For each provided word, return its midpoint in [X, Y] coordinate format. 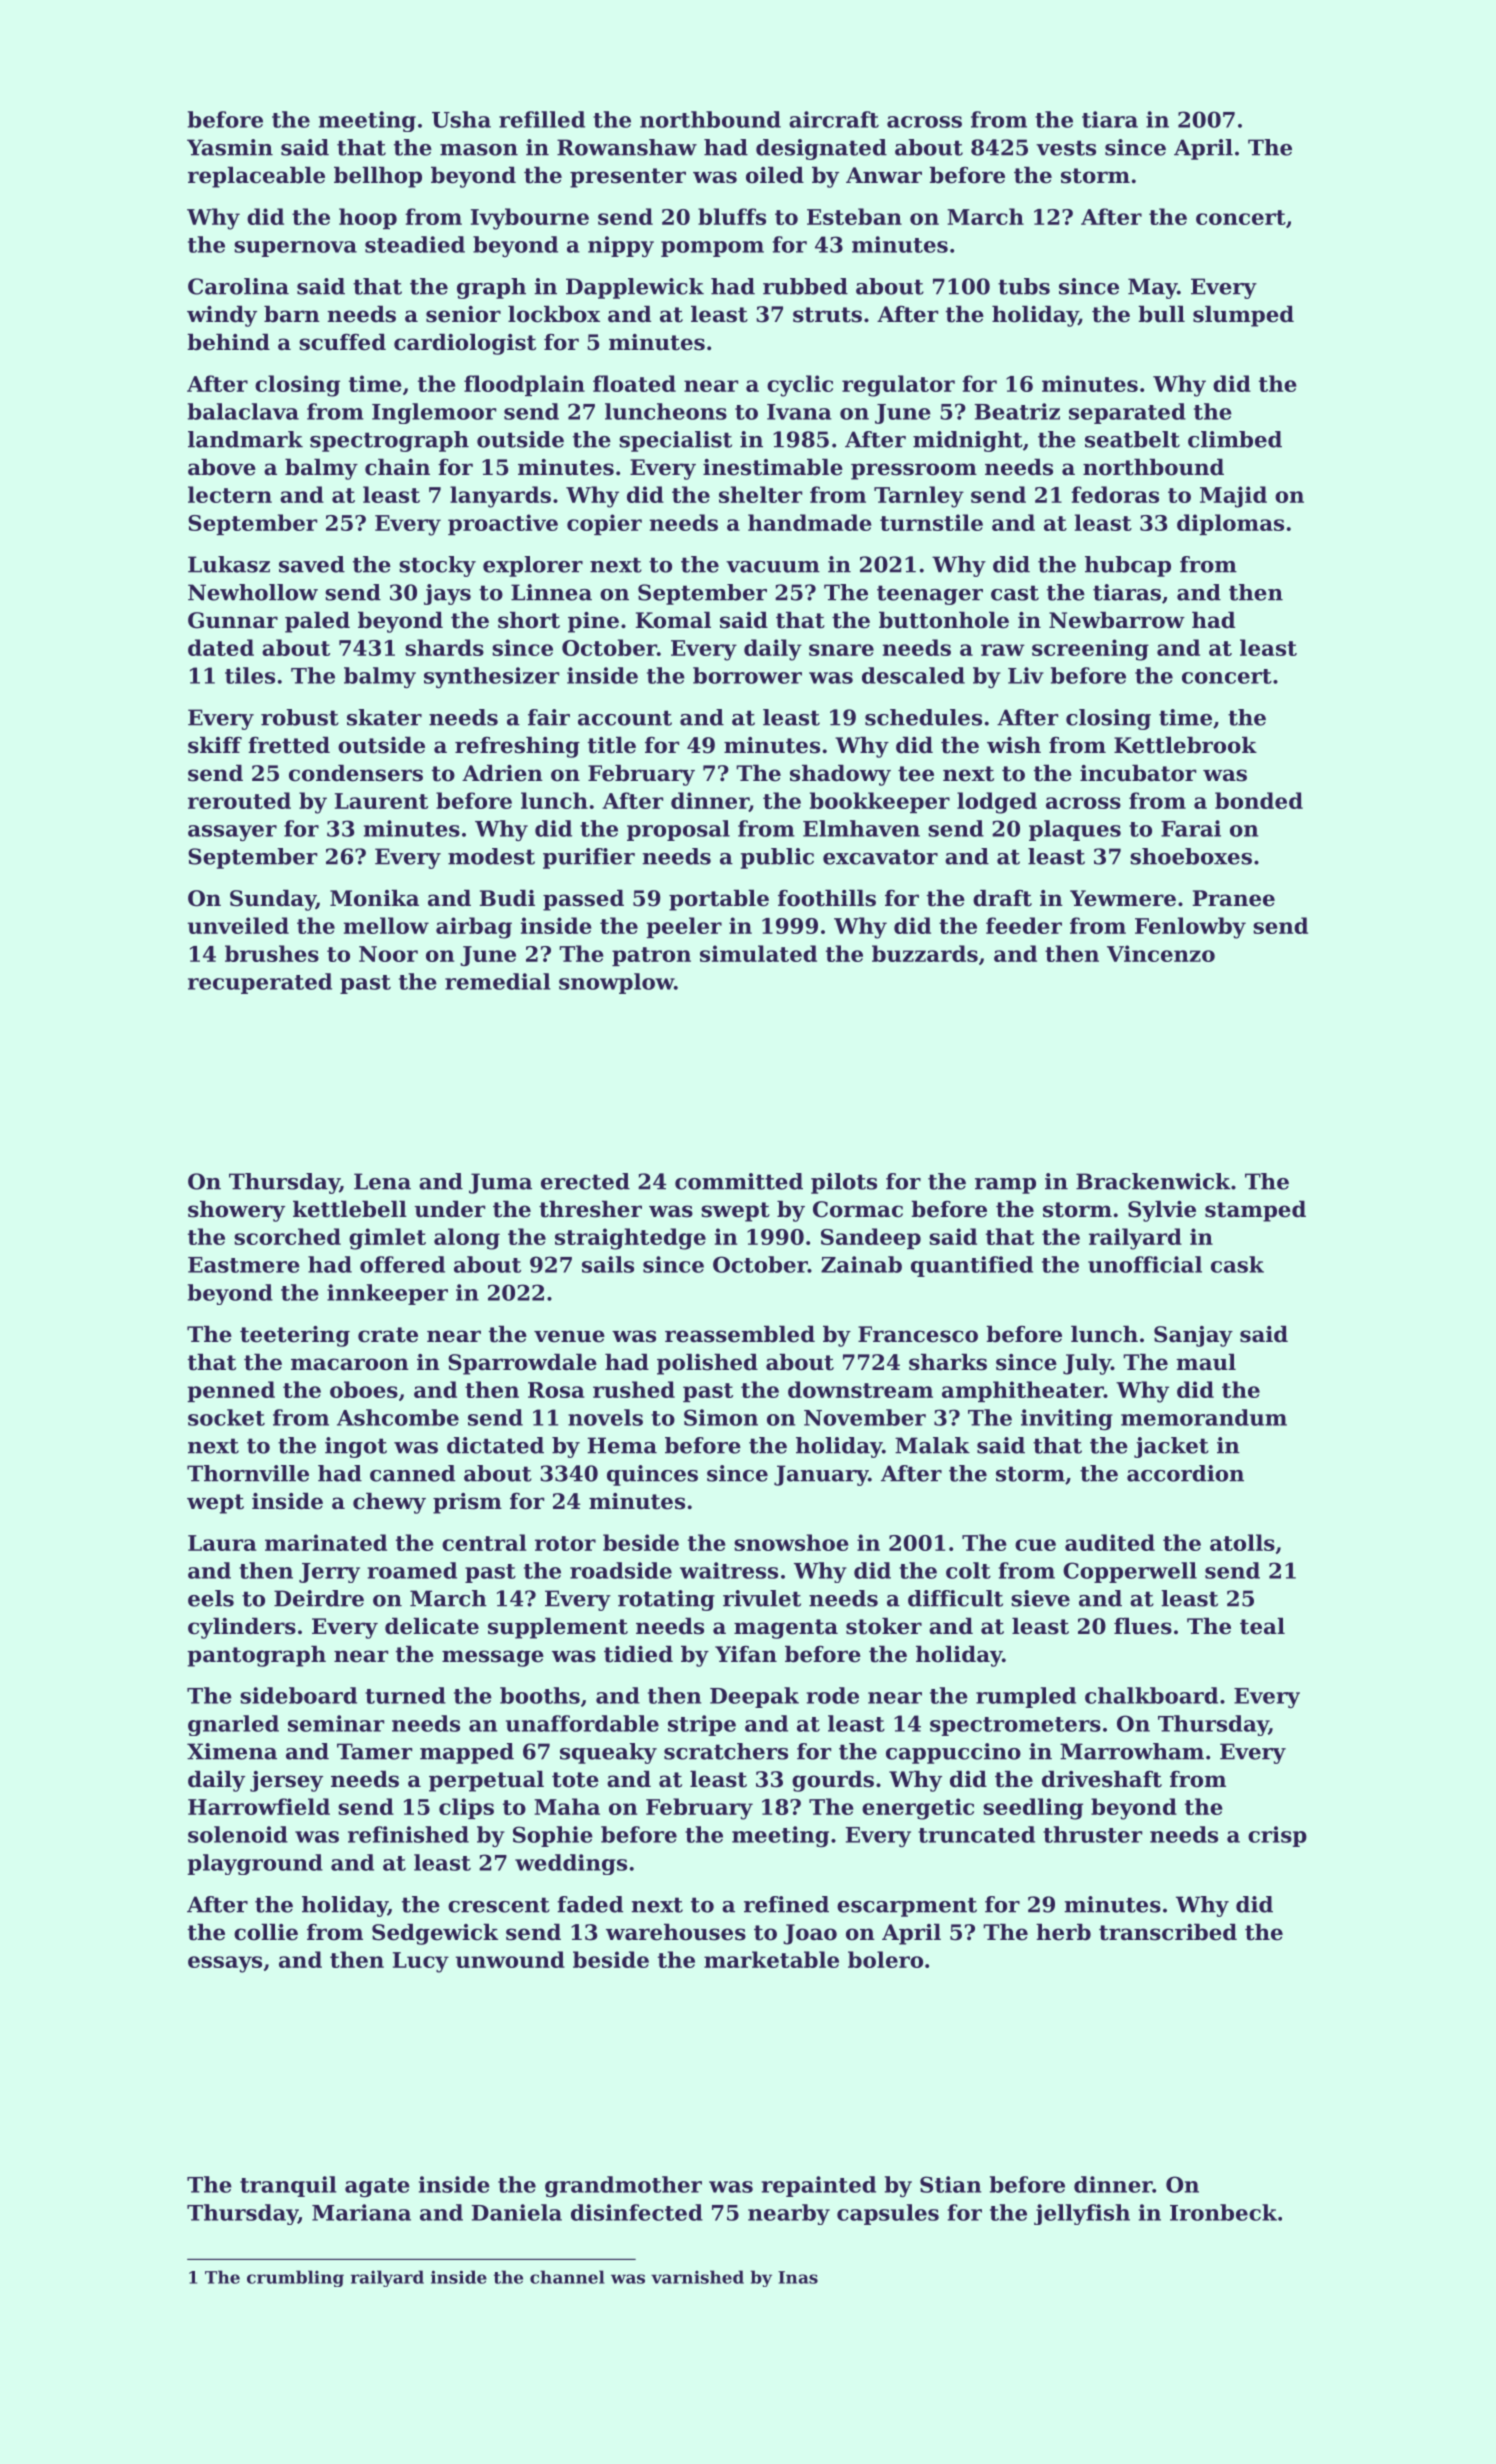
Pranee [1233, 898]
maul [1206, 1362]
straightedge [630, 1239]
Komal [673, 620]
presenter [628, 178]
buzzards [925, 953]
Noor [388, 954]
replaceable [256, 177]
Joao [810, 1934]
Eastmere [244, 1265]
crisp [1277, 1836]
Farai [1191, 828]
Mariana [361, 2212]
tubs [1024, 286]
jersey [286, 1781]
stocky [437, 566]
